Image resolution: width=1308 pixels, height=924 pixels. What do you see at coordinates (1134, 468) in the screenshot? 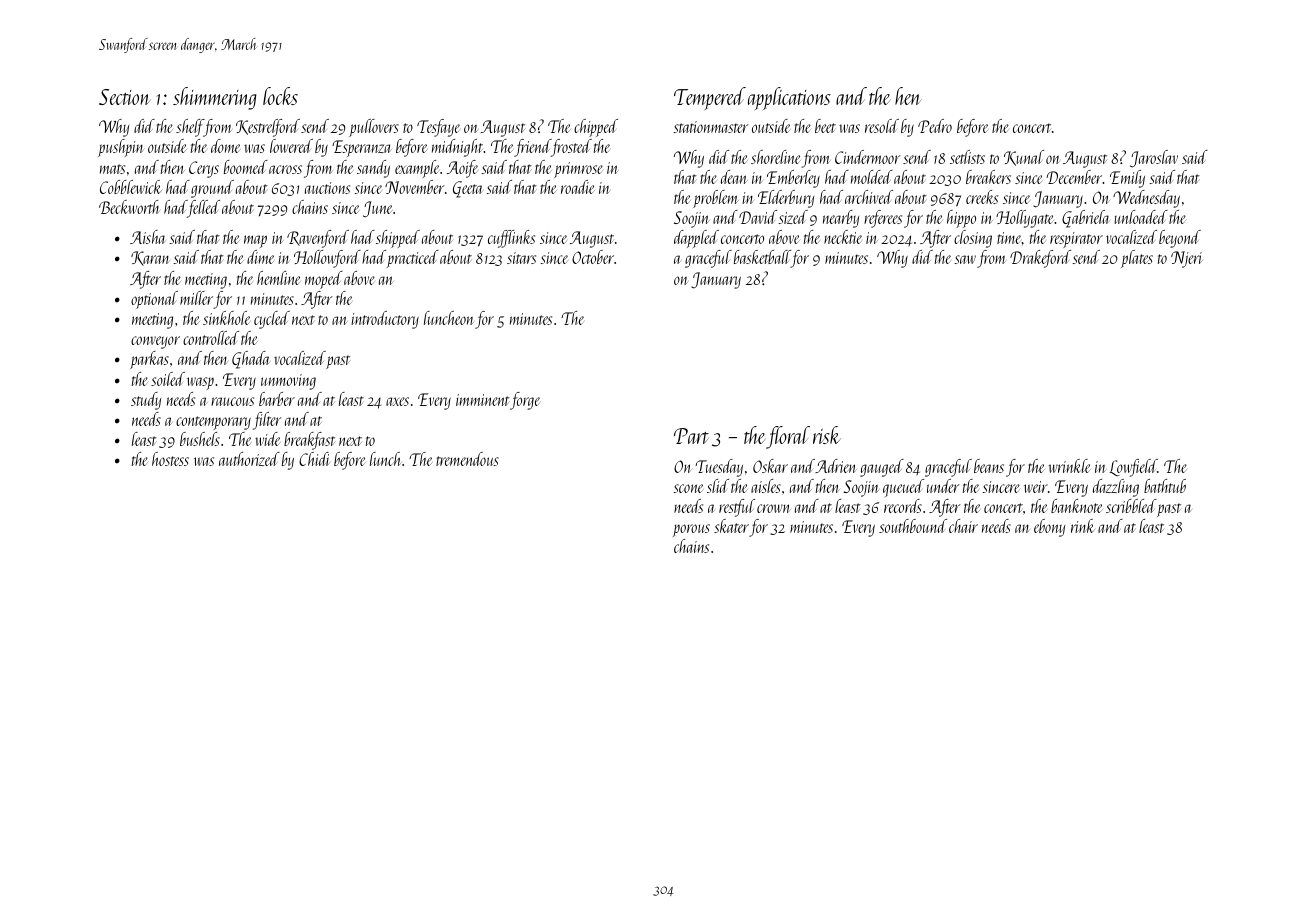
I see `Lowfield` at bounding box center [1134, 468].
